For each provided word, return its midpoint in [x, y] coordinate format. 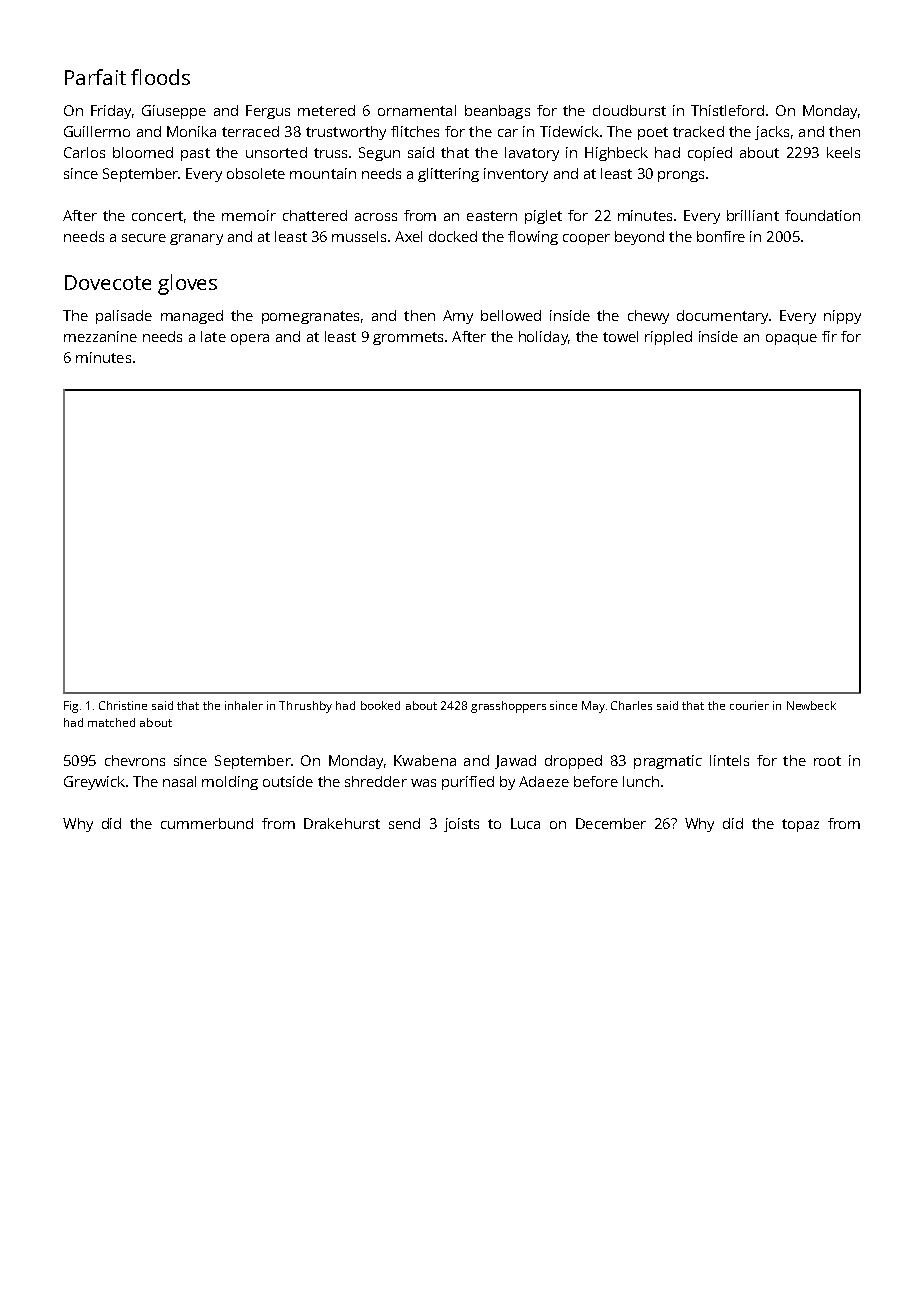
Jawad [515, 762]
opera [250, 339]
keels [843, 152]
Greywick [94, 783]
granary [196, 239]
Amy [458, 317]
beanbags [497, 112]
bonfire [721, 236]
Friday [111, 112]
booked [380, 705]
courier [749, 705]
